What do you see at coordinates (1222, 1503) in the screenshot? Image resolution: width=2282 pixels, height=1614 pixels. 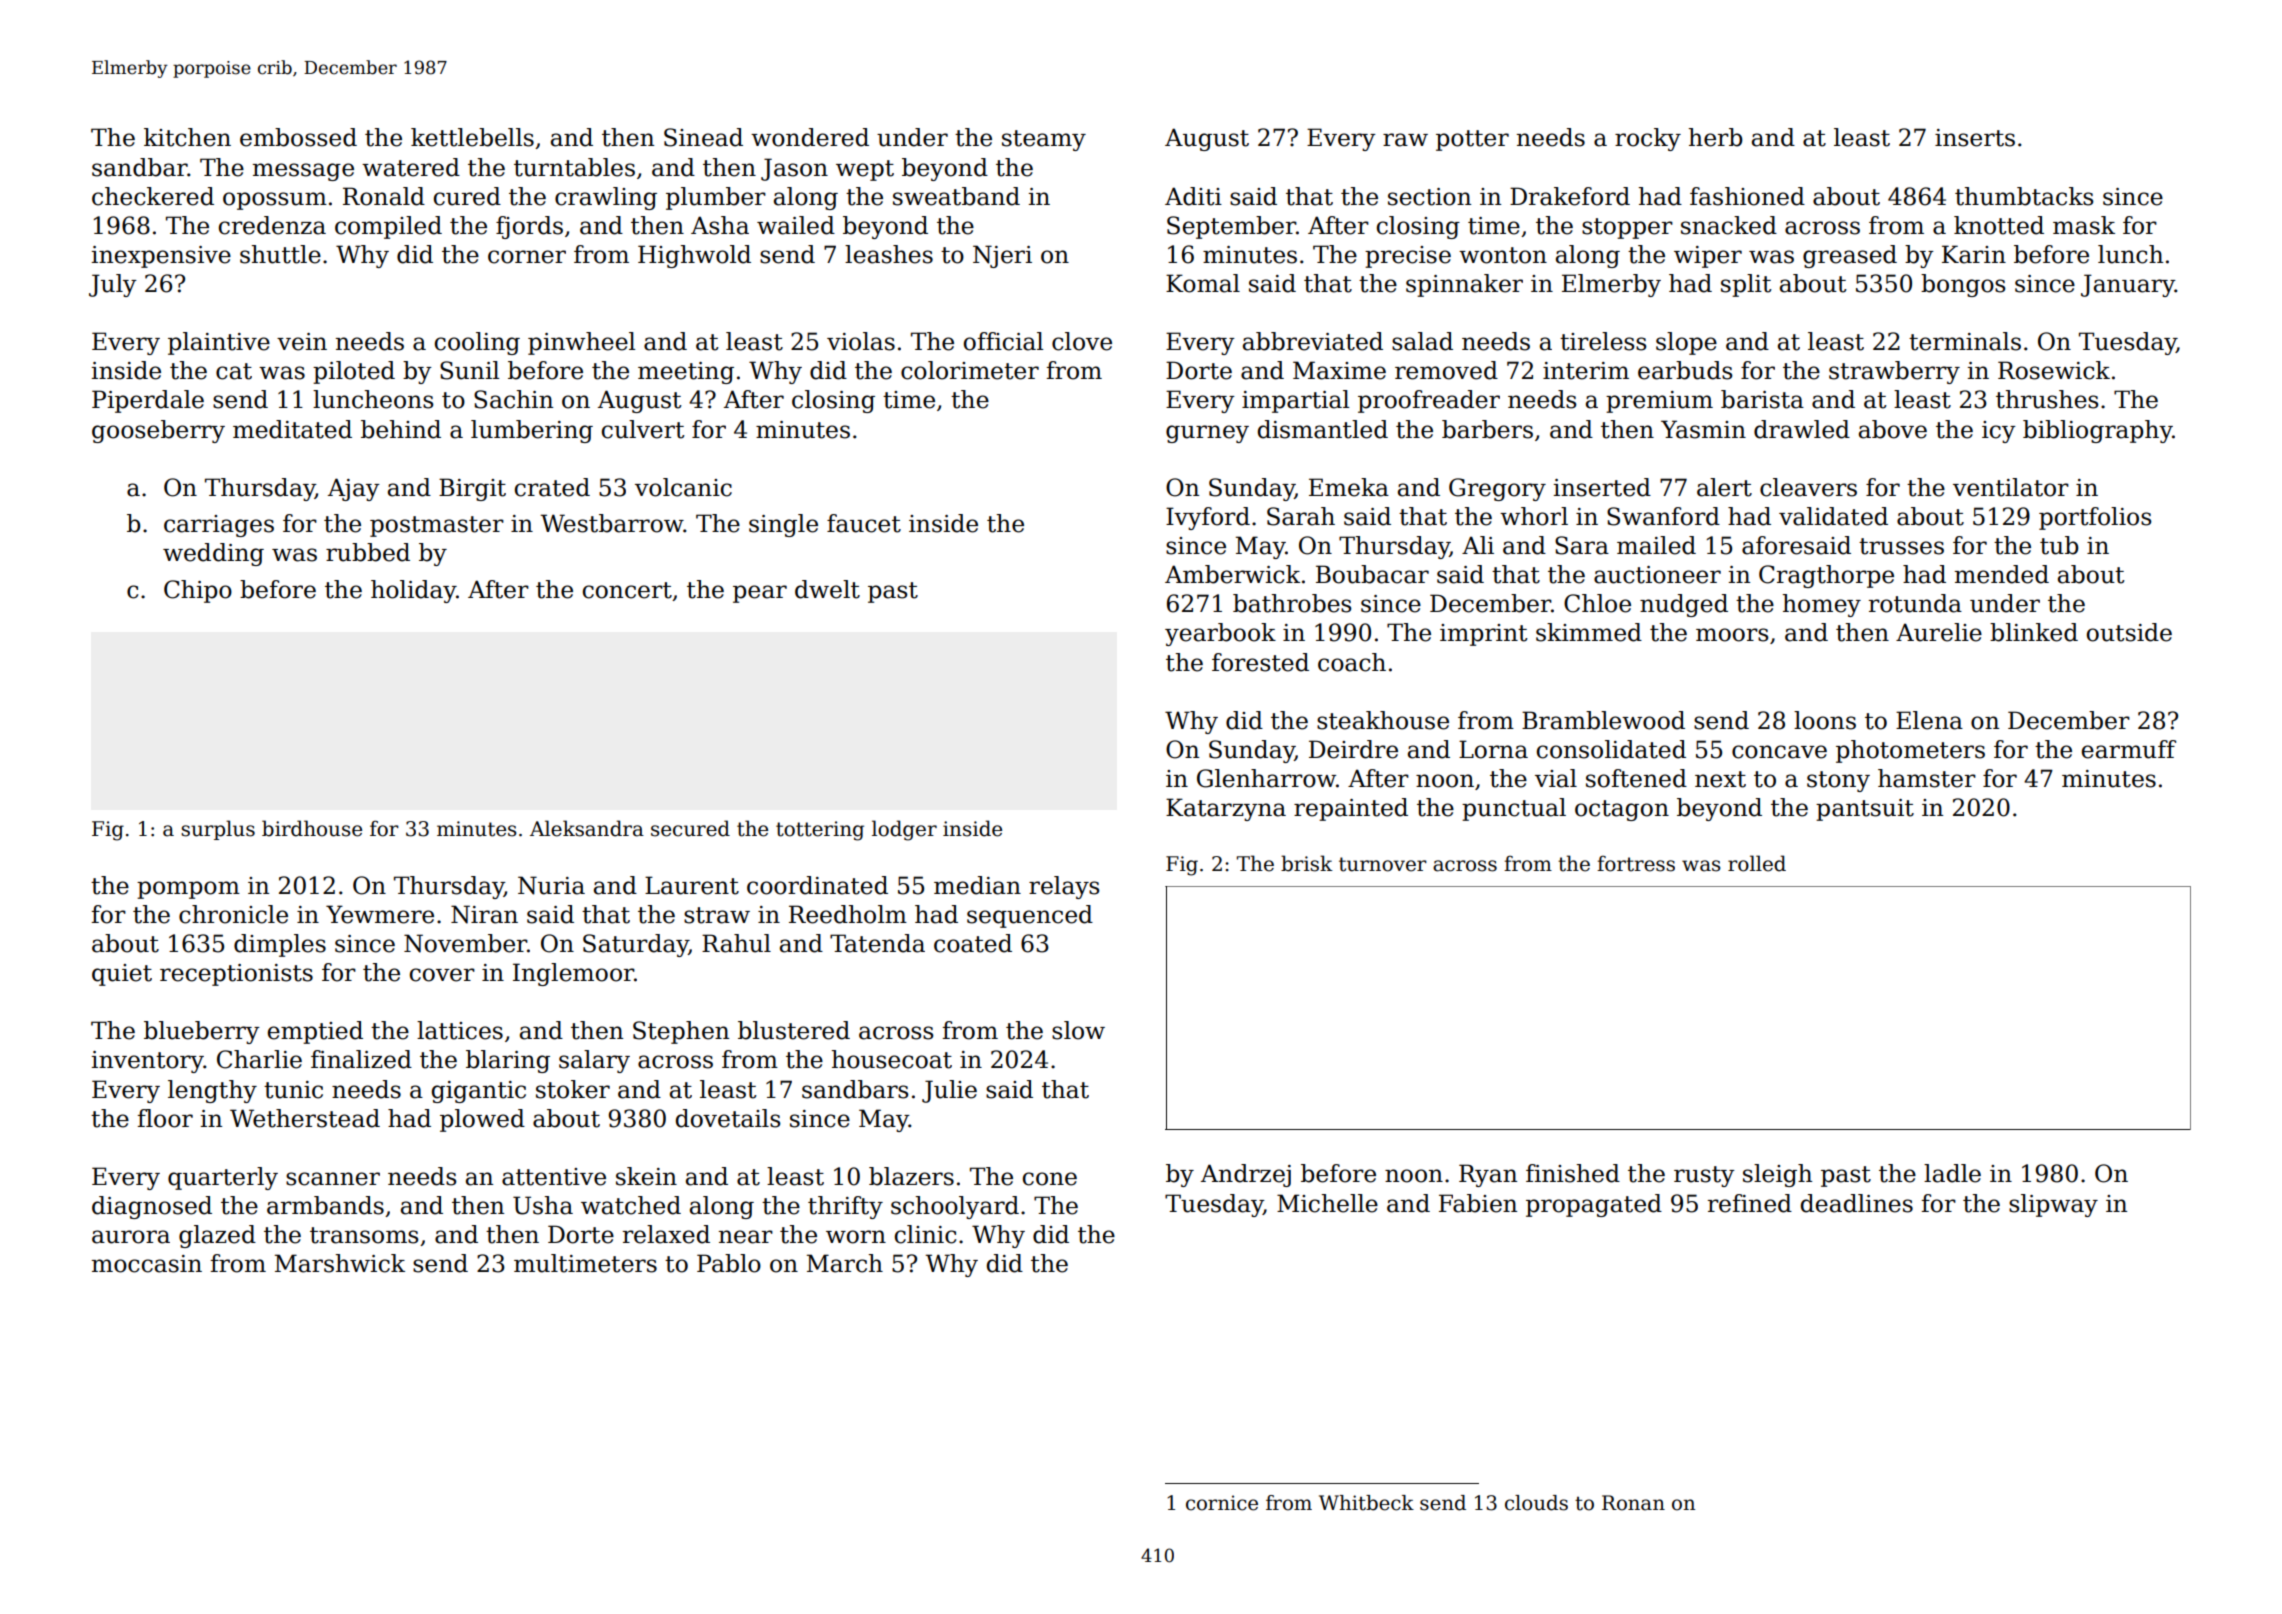 I see `cornice` at bounding box center [1222, 1503].
